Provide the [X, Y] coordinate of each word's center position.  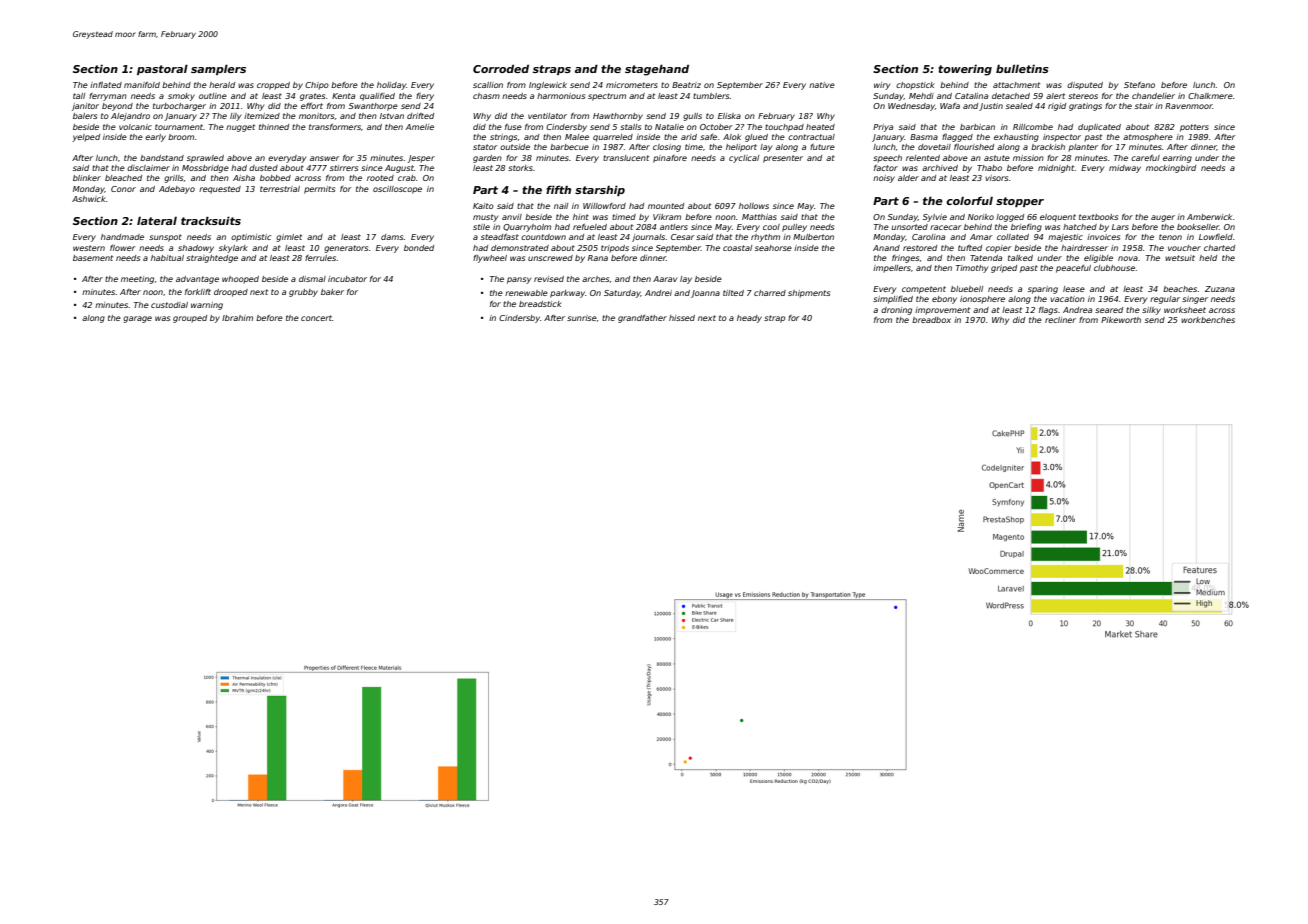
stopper [1020, 202]
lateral [157, 221]
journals [648, 238]
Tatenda [986, 258]
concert [316, 318]
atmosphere [1148, 138]
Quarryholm [527, 228]
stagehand [657, 70]
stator [485, 147]
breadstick [540, 304]
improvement [942, 311]
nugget [240, 128]
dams [392, 237]
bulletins [1022, 69]
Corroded [501, 69]
